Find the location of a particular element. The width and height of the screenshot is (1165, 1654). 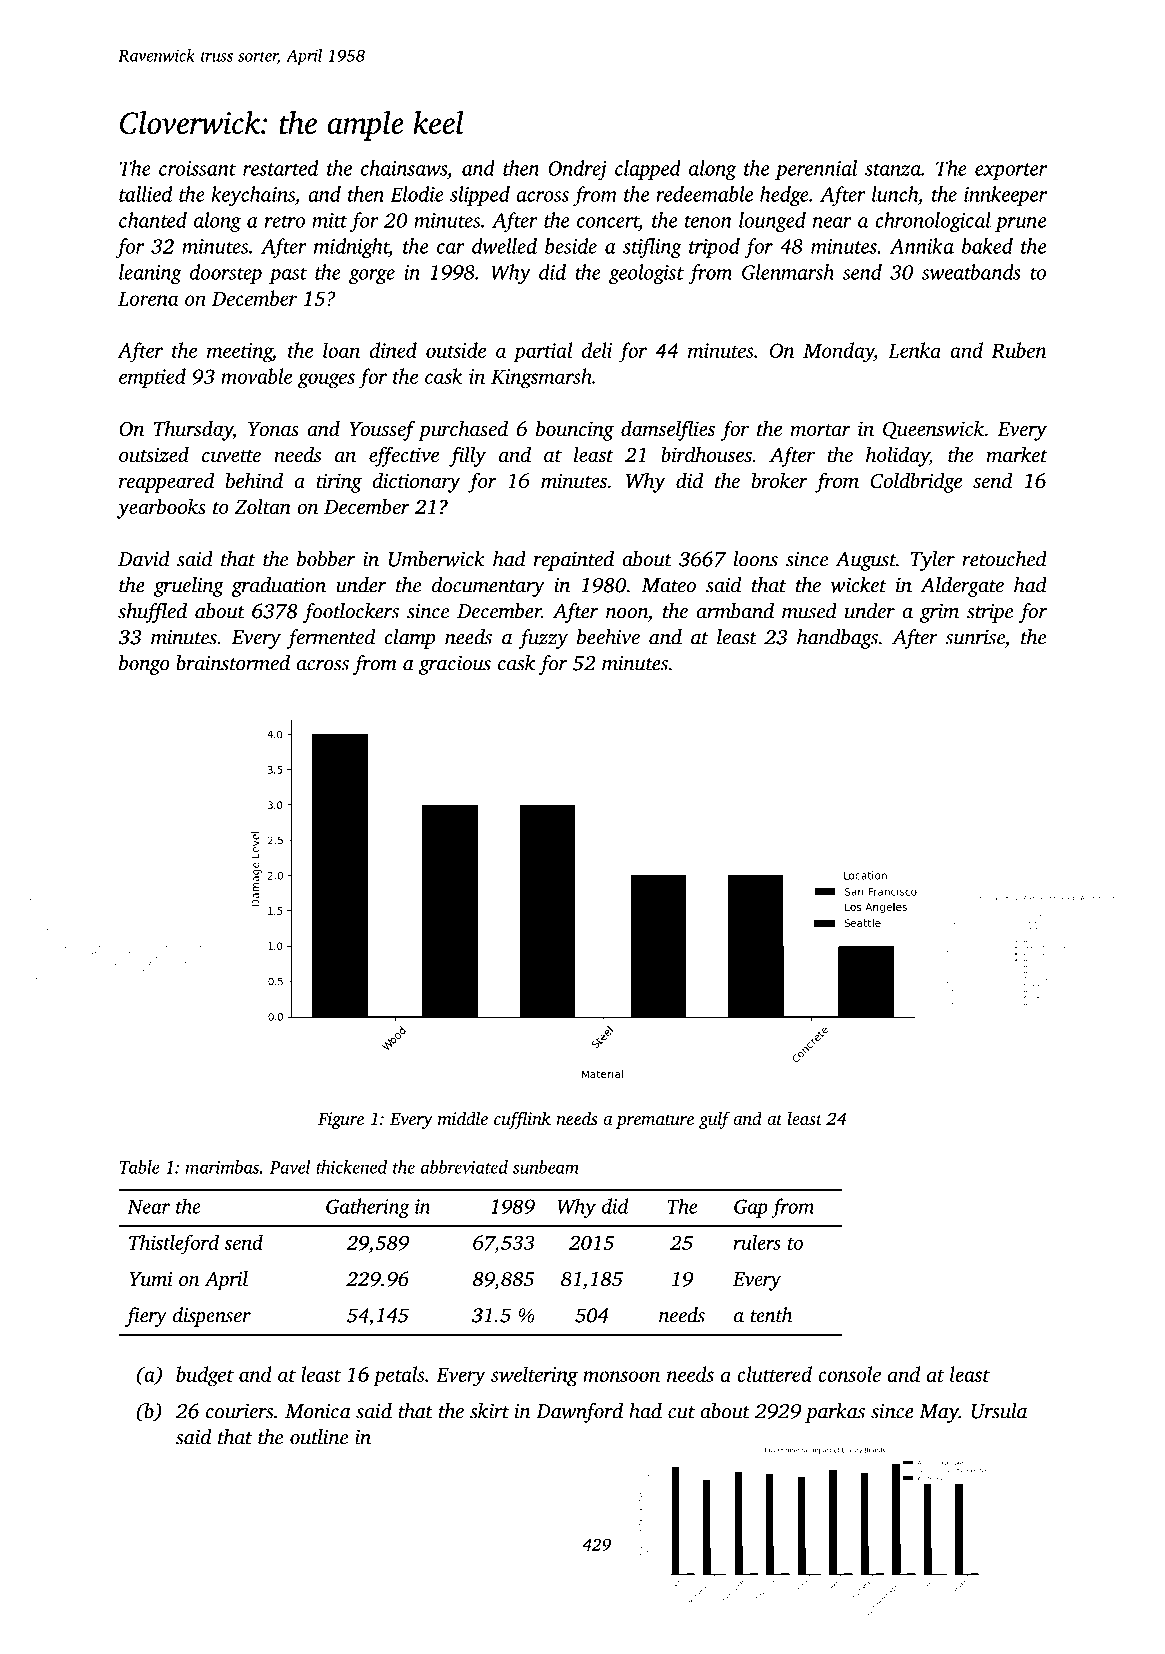

budget is located at coordinates (205, 1376).
